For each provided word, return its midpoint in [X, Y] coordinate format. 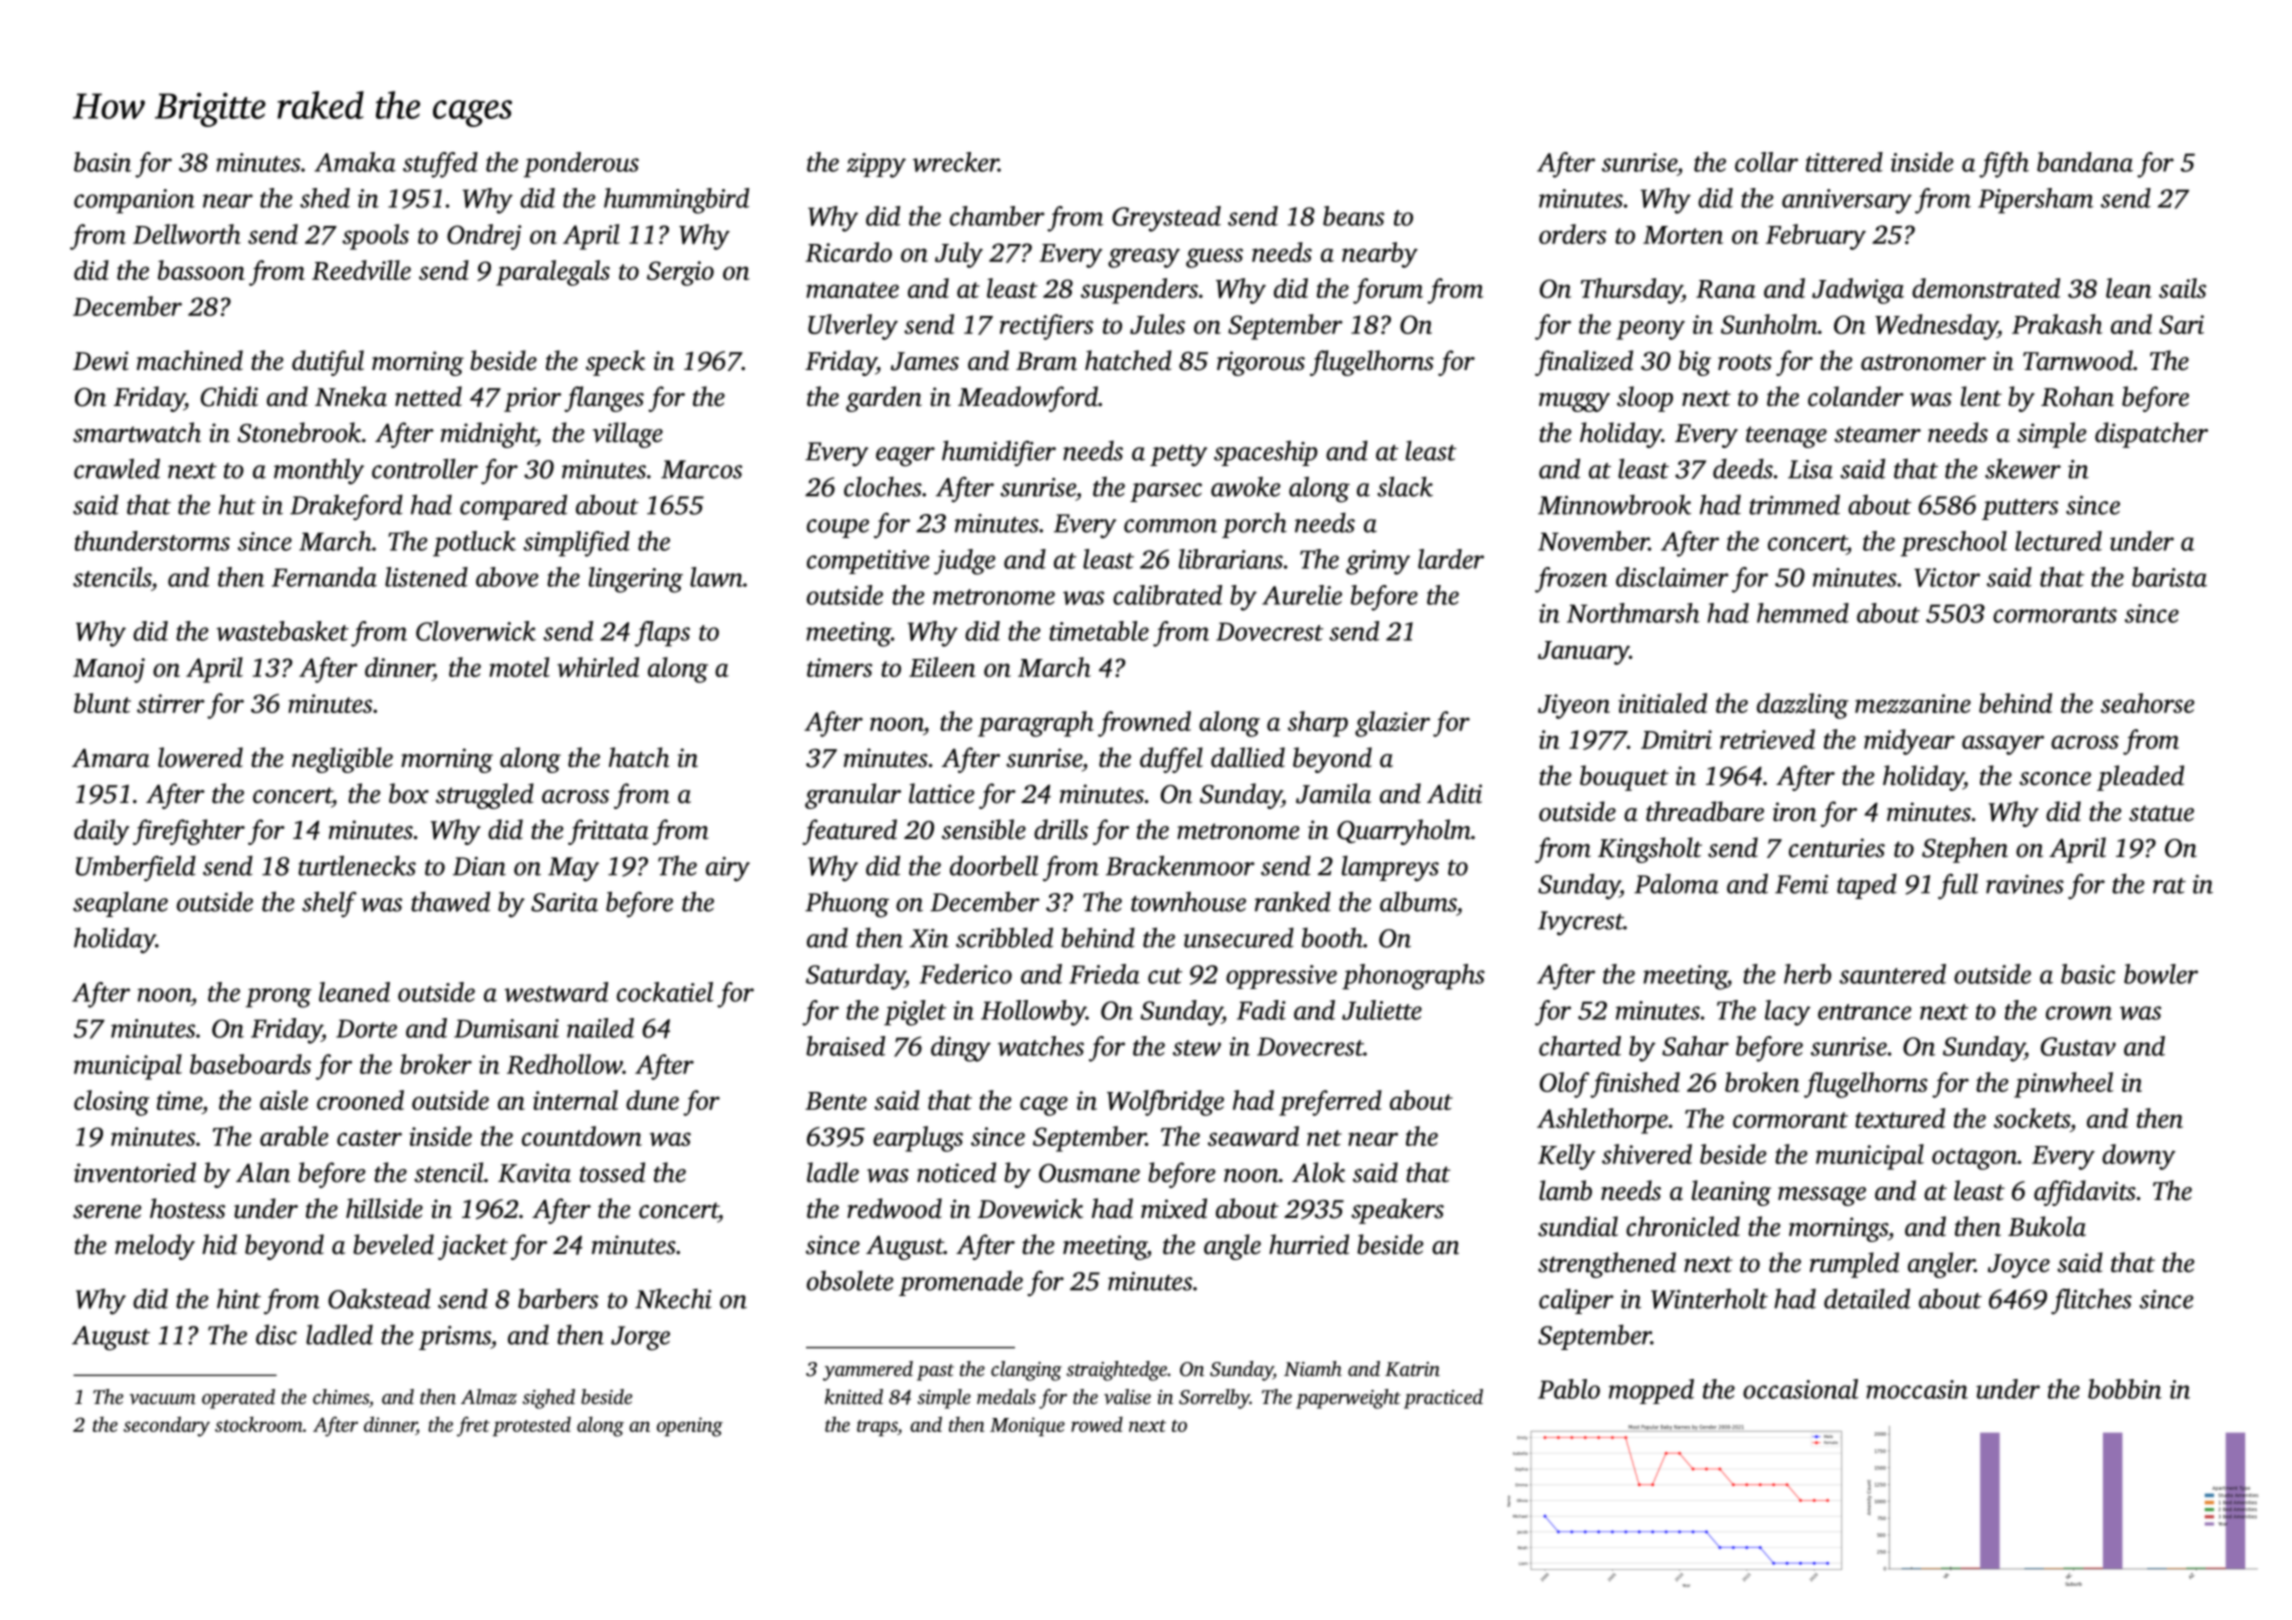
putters [2020, 509]
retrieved [1767, 739]
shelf [329, 904]
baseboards [250, 1064]
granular [853, 796]
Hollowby [1033, 1013]
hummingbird [676, 201]
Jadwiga [1858, 291]
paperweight [1348, 1399]
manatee [852, 290]
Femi [1801, 884]
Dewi [101, 361]
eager [905, 457]
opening [690, 1427]
